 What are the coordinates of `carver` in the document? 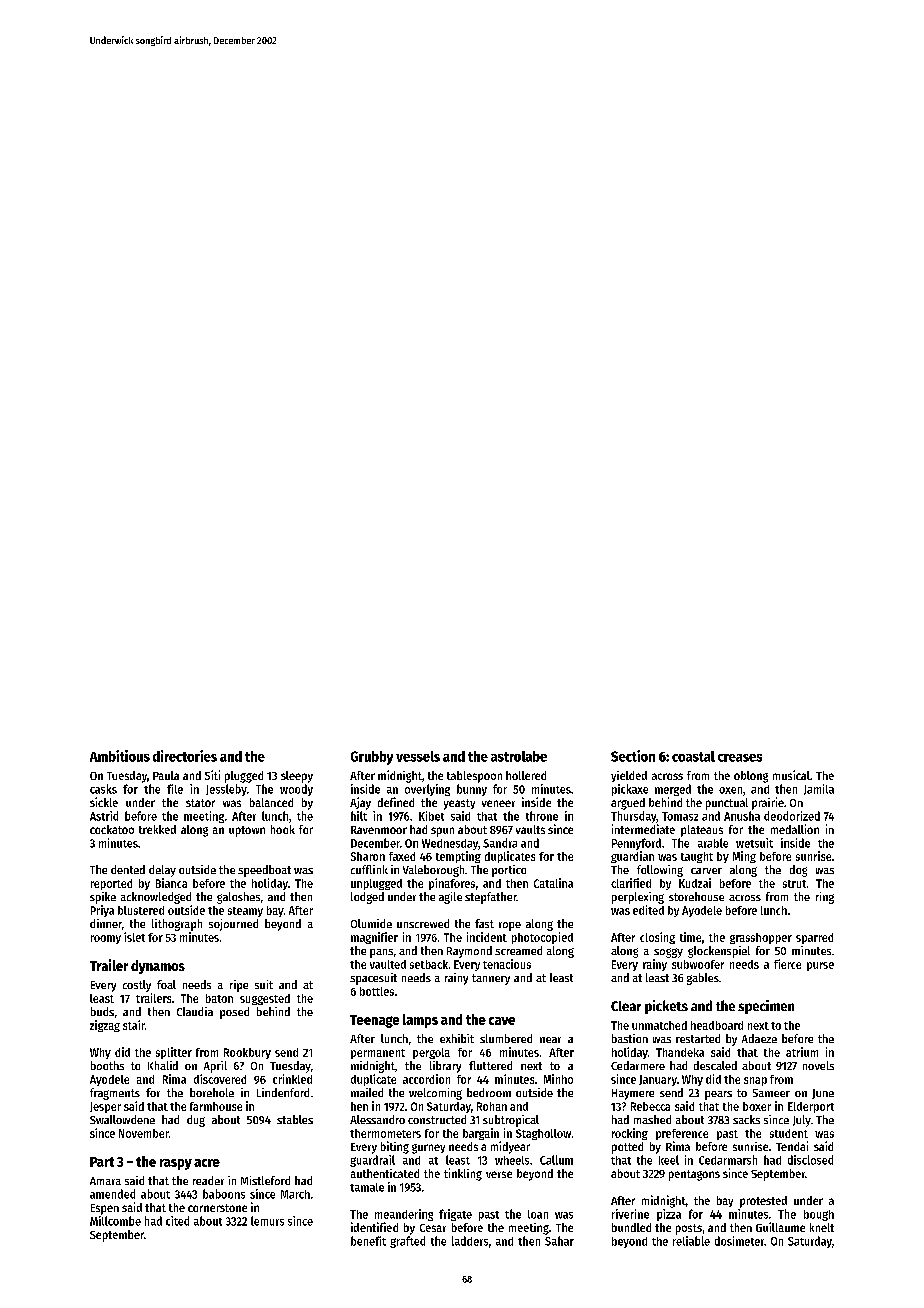 It's located at (706, 871).
